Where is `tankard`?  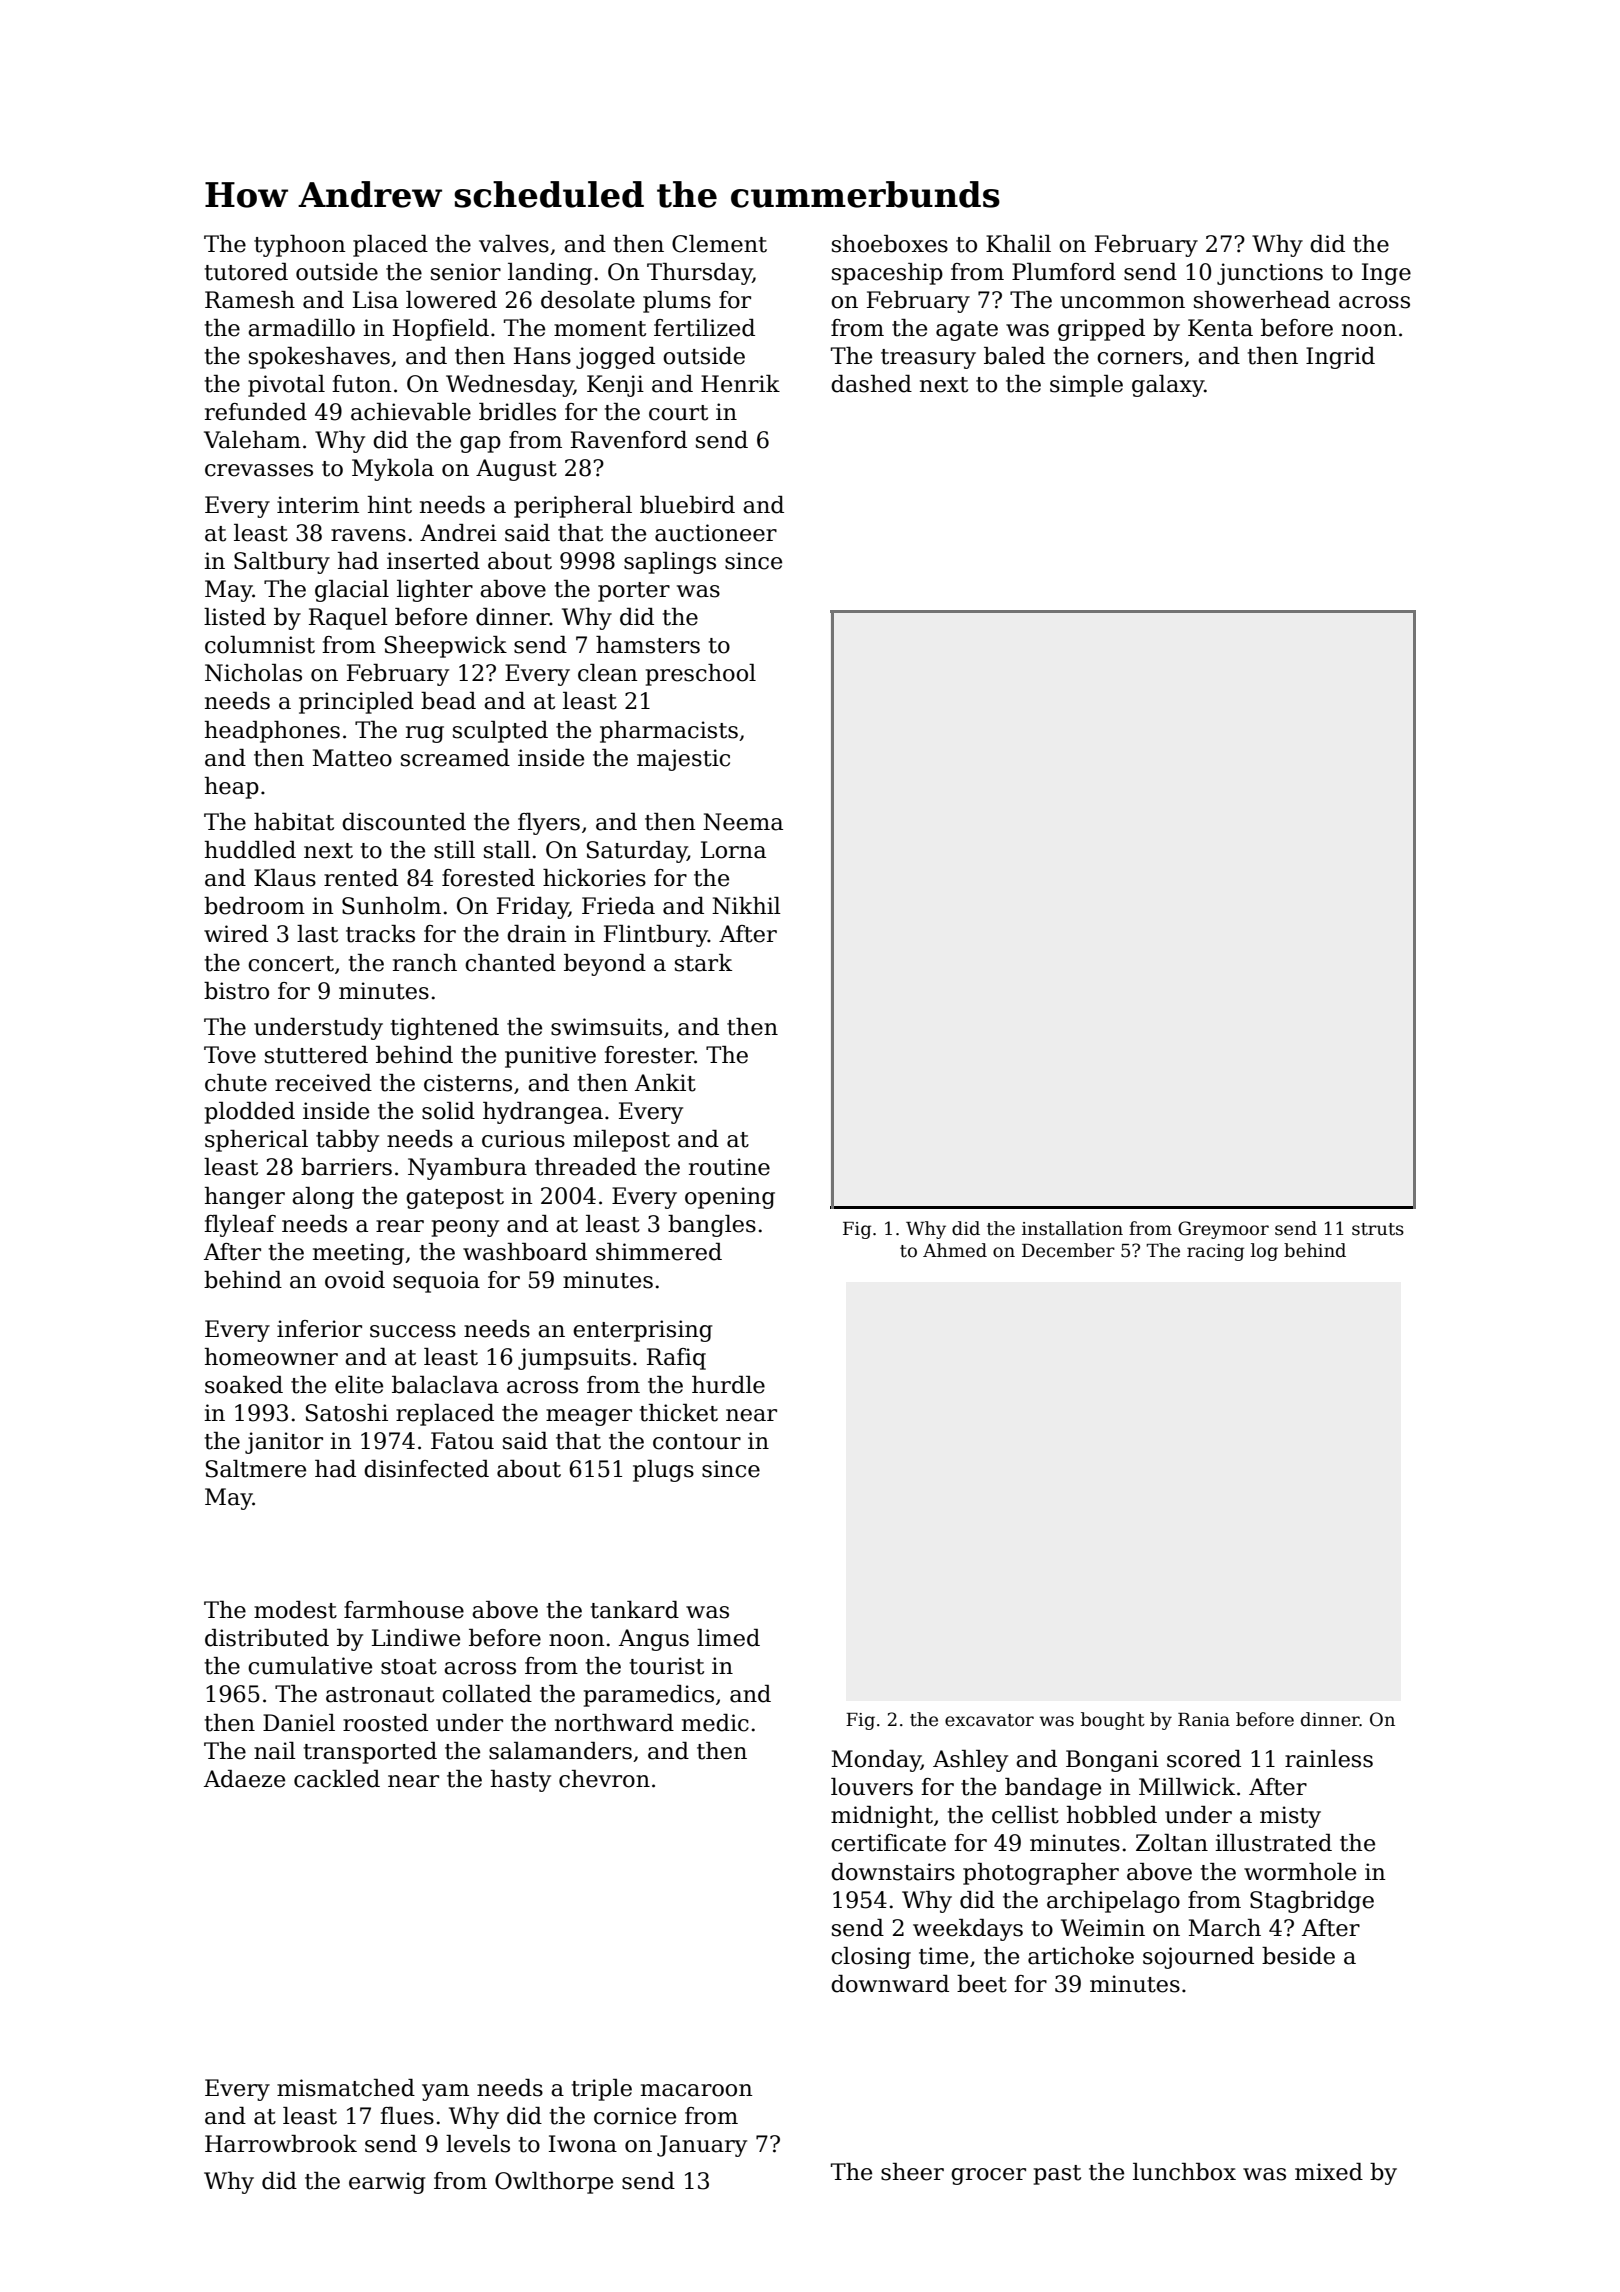
tankard is located at coordinates (635, 1610).
